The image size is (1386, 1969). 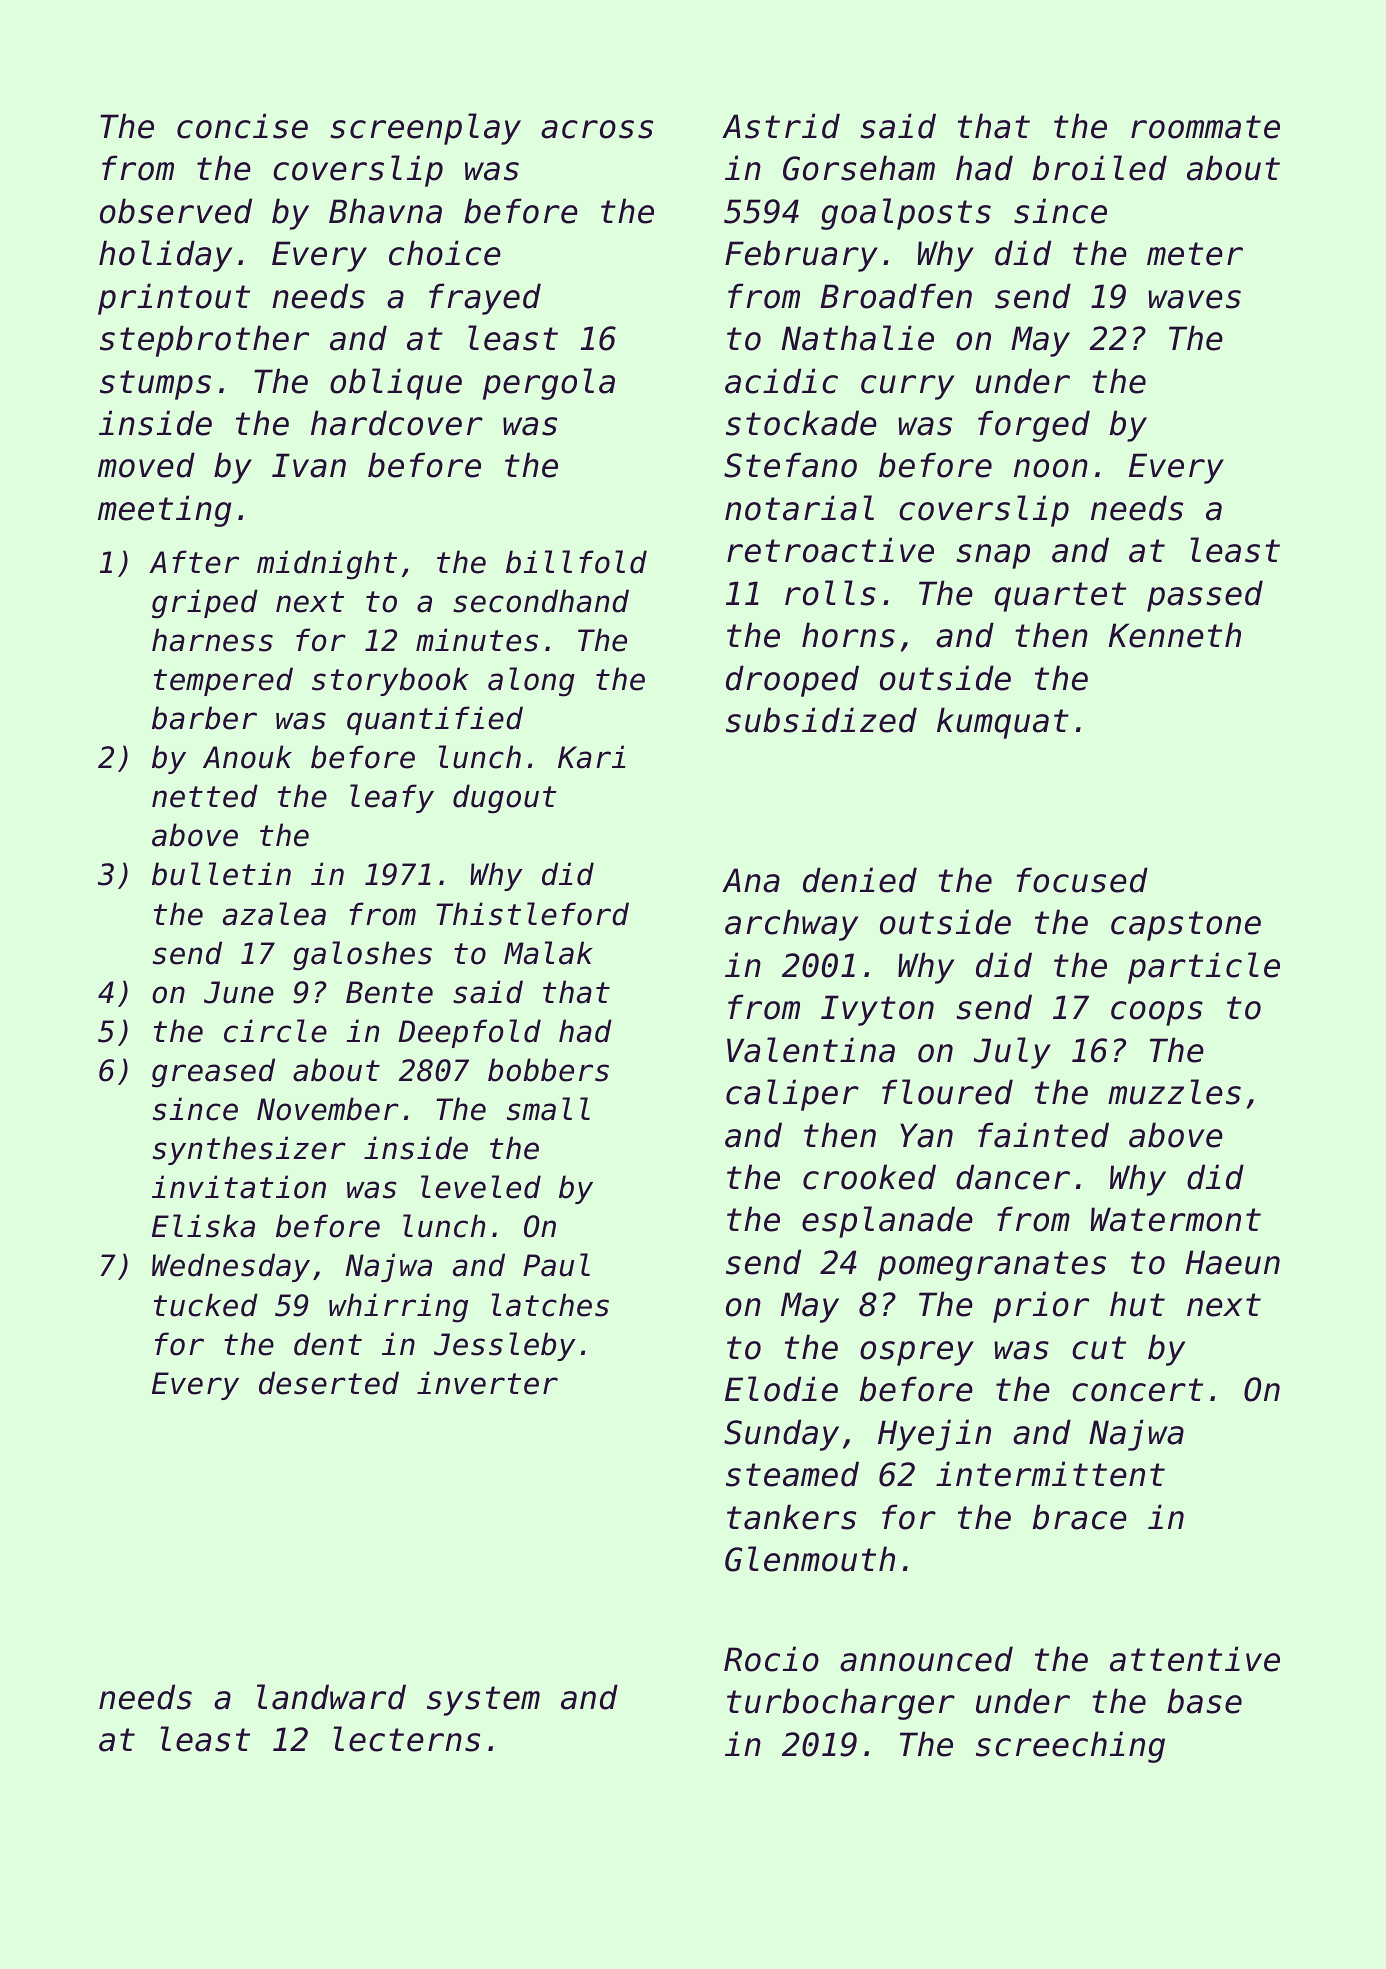 I want to click on observed, so click(x=176, y=211).
